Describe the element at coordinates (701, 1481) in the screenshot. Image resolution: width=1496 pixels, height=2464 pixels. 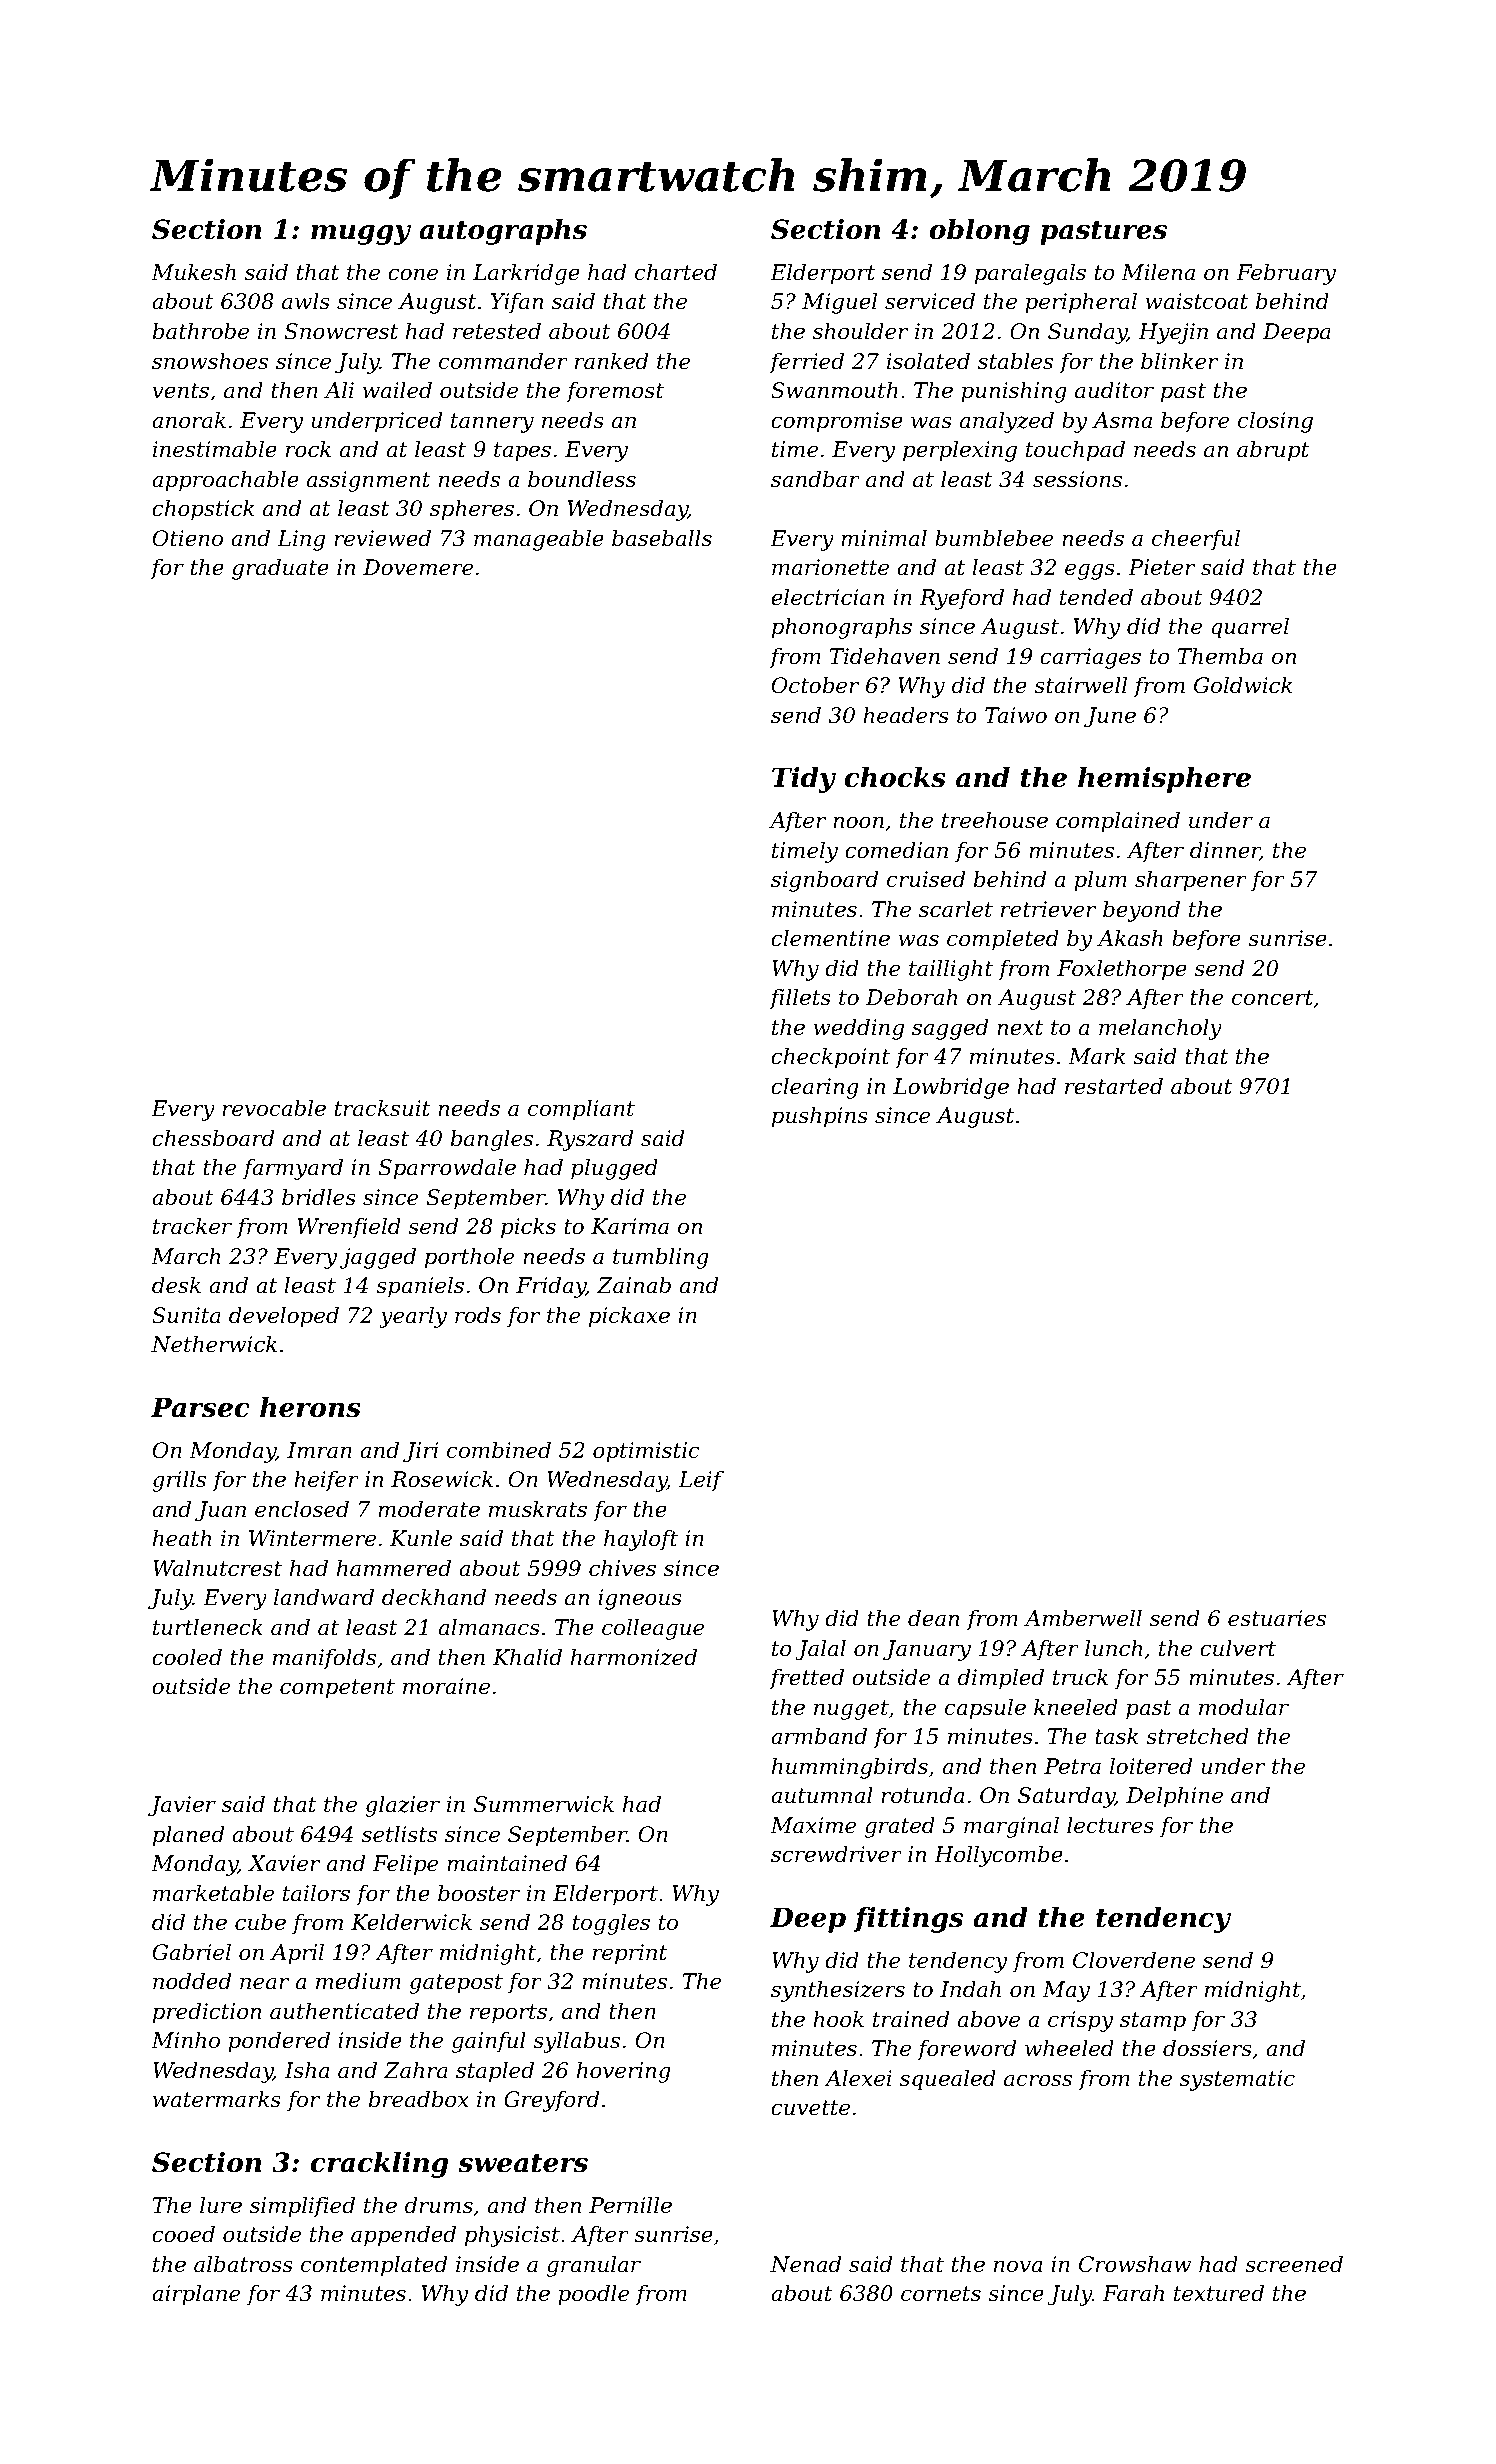
I see `Leif` at that location.
